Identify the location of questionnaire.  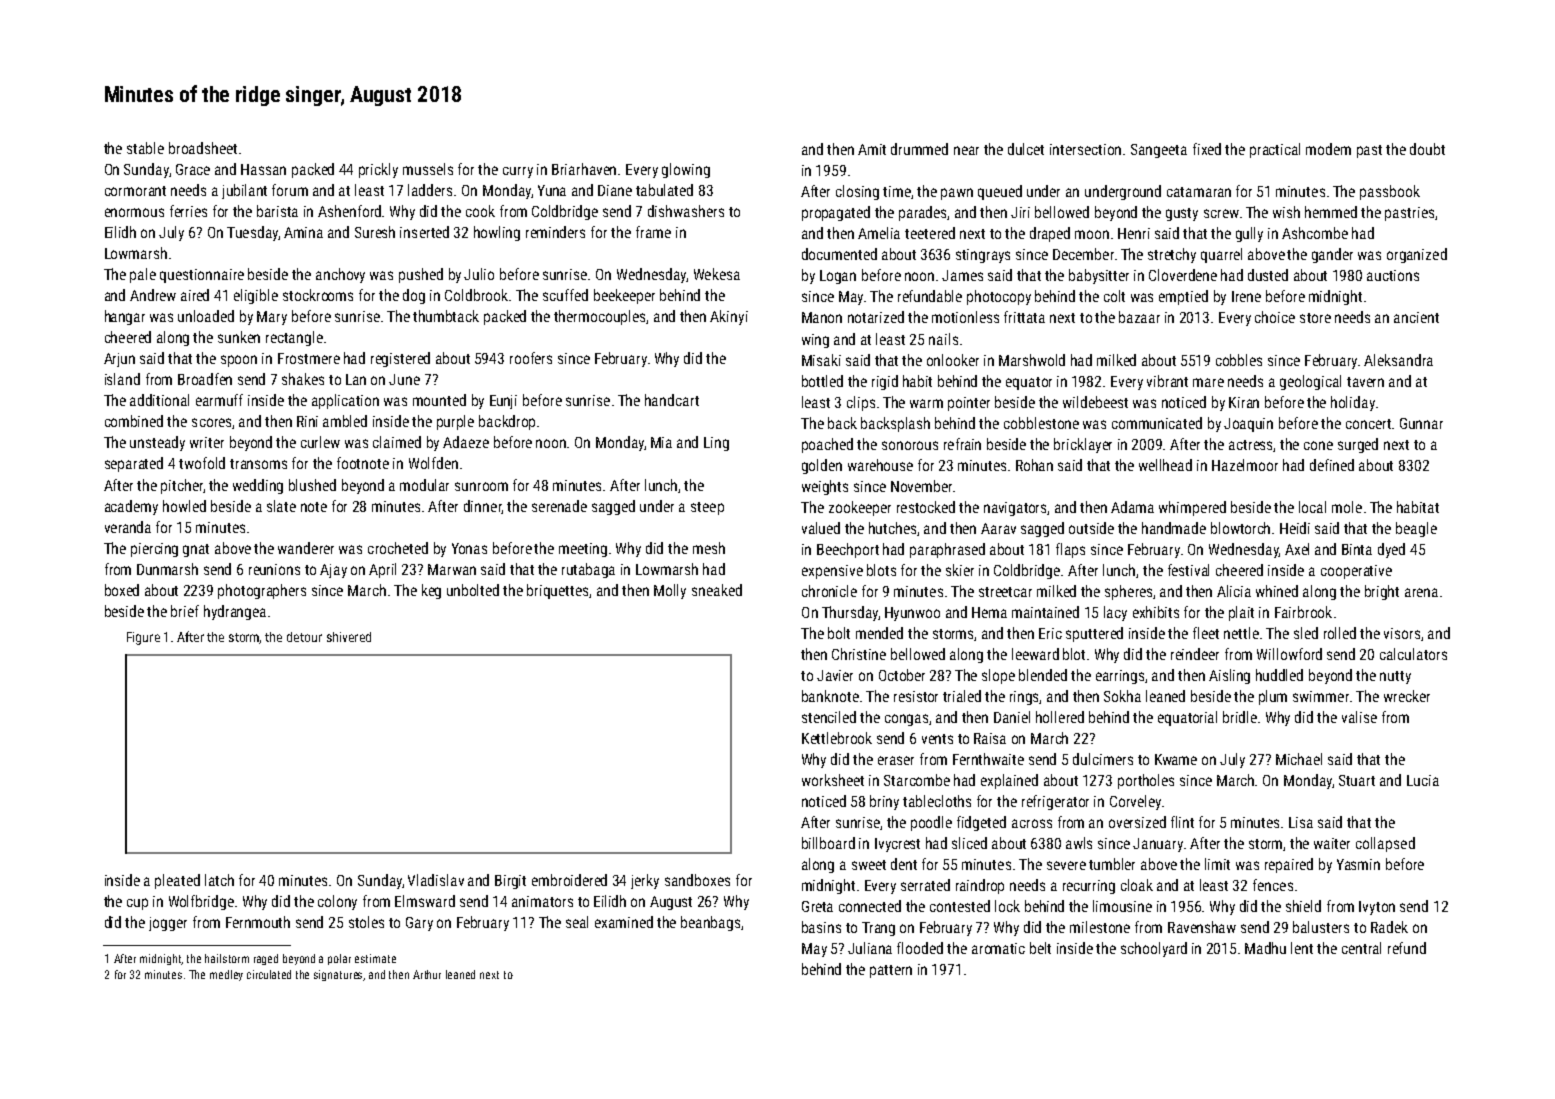
(202, 276).
